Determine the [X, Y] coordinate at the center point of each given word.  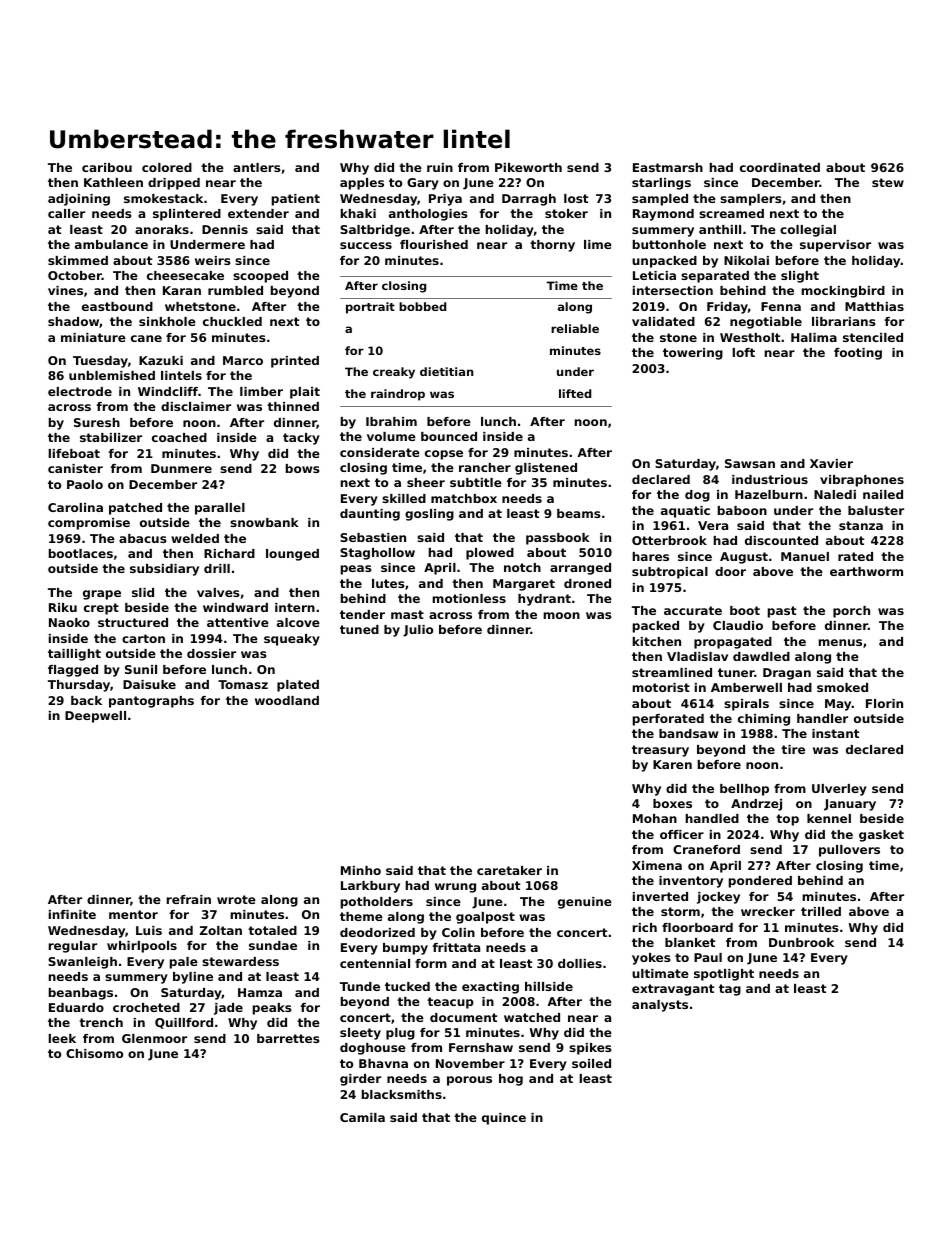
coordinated [780, 167]
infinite [72, 914]
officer [682, 834]
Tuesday [100, 362]
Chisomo [94, 1053]
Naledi [835, 494]
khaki [358, 213]
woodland [287, 700]
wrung [455, 888]
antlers [257, 167]
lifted [575, 393]
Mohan [655, 818]
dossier [211, 653]
